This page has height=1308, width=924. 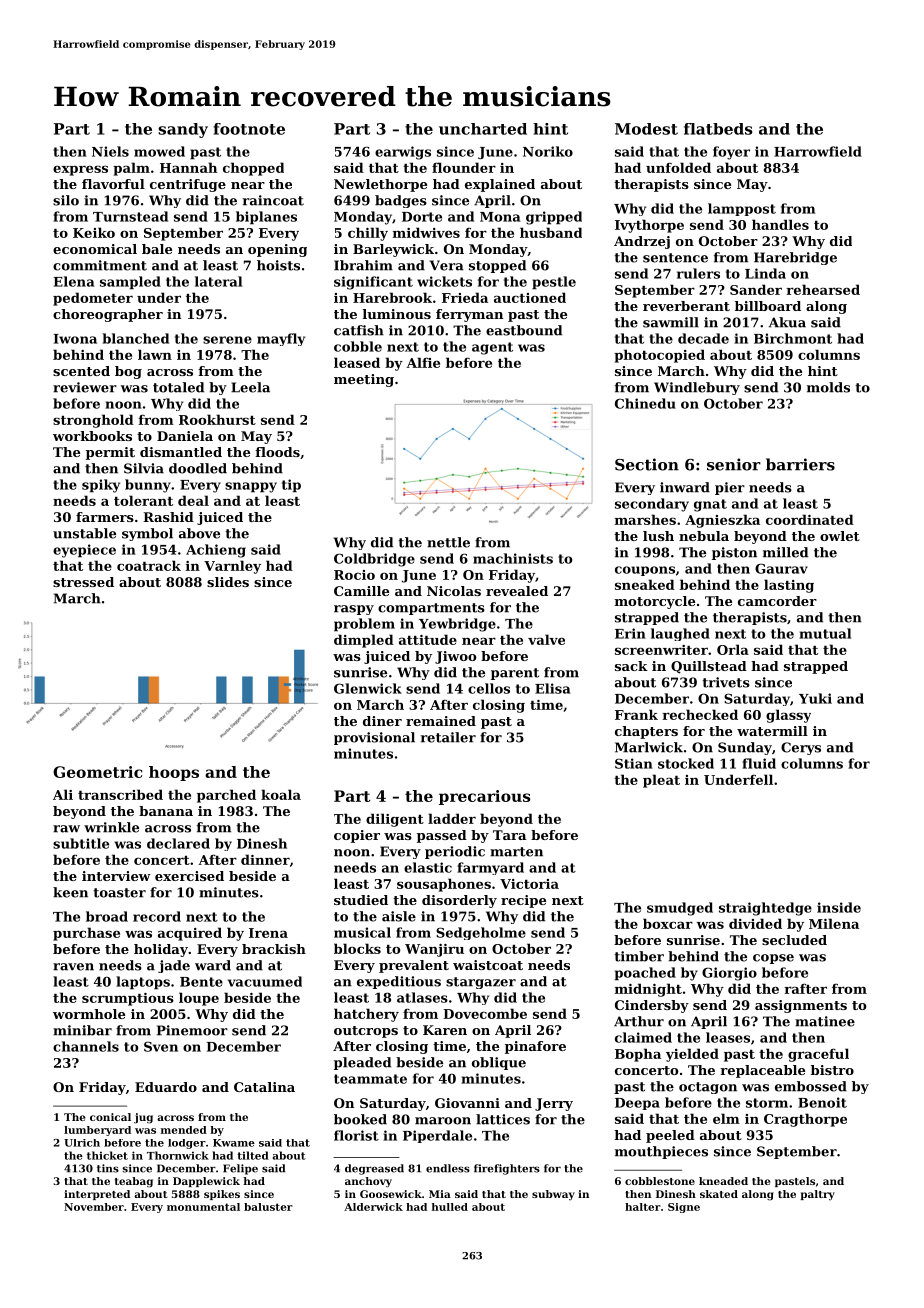 I want to click on Alfie, so click(x=423, y=362).
